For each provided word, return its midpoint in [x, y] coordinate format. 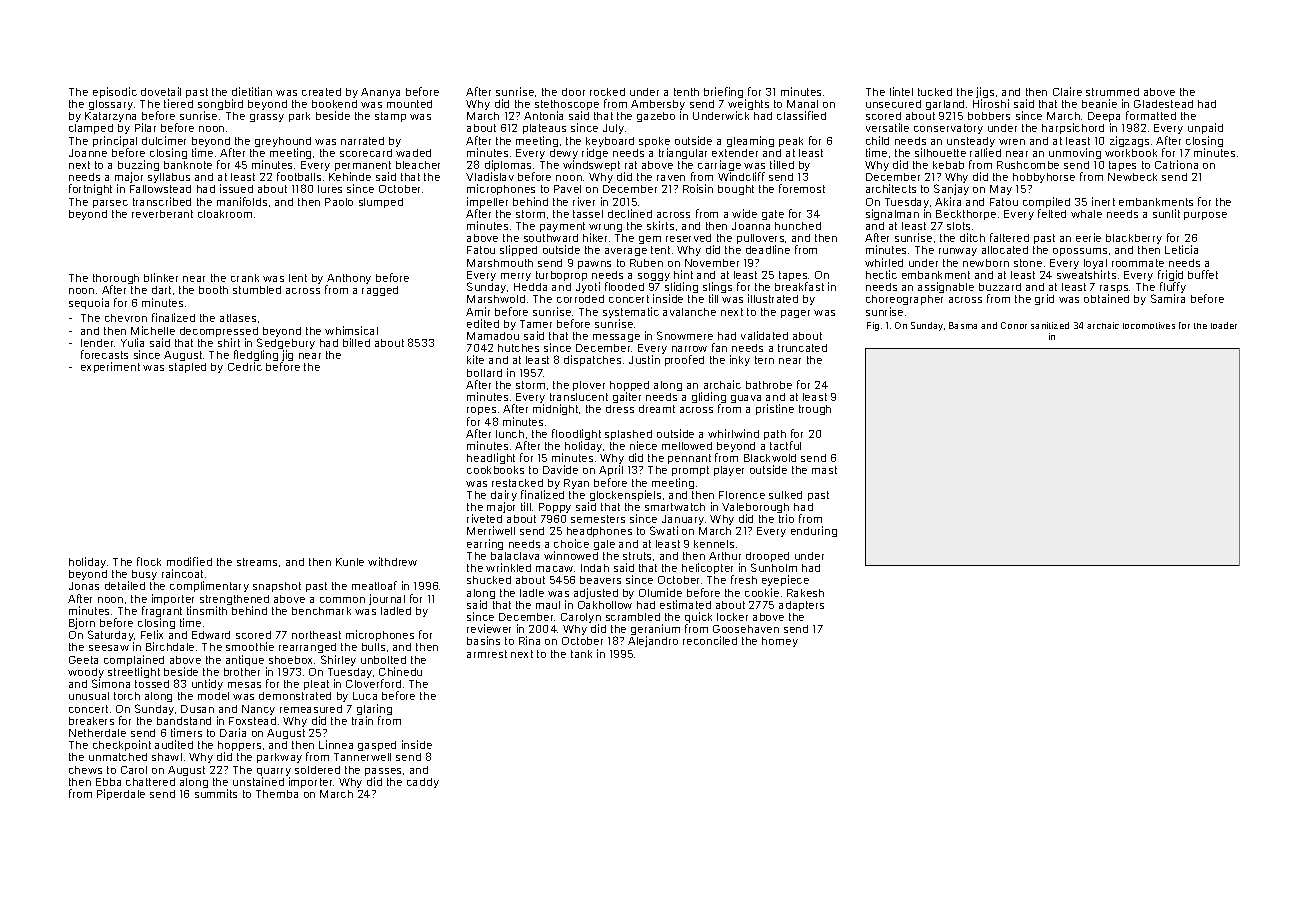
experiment [110, 367]
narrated [362, 141]
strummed [1112, 92]
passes [383, 772]
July [613, 129]
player [729, 471]
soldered [317, 770]
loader [1224, 325]
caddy [423, 783]
